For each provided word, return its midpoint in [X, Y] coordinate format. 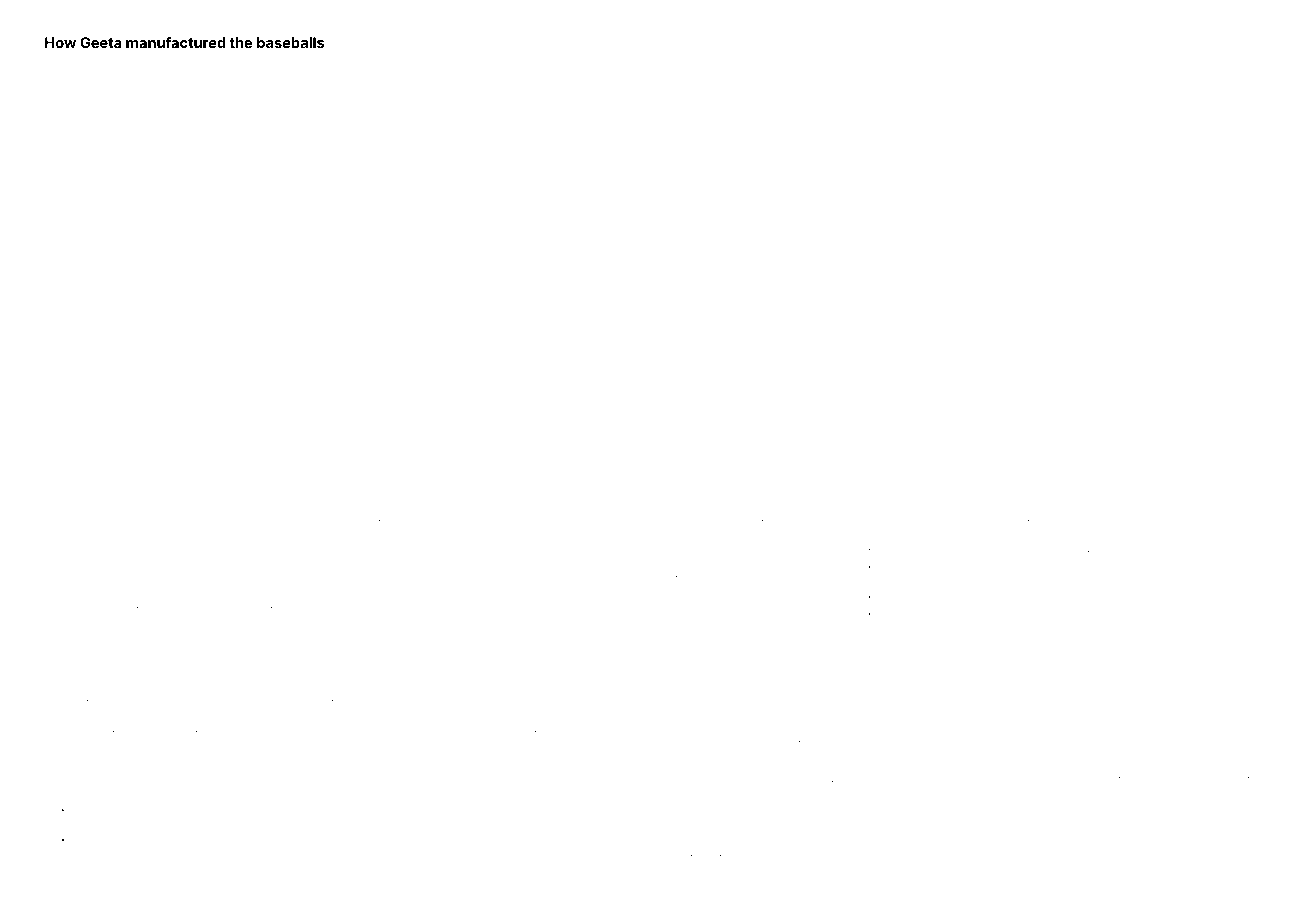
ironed [981, 757]
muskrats [1238, 633]
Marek [735, 784]
